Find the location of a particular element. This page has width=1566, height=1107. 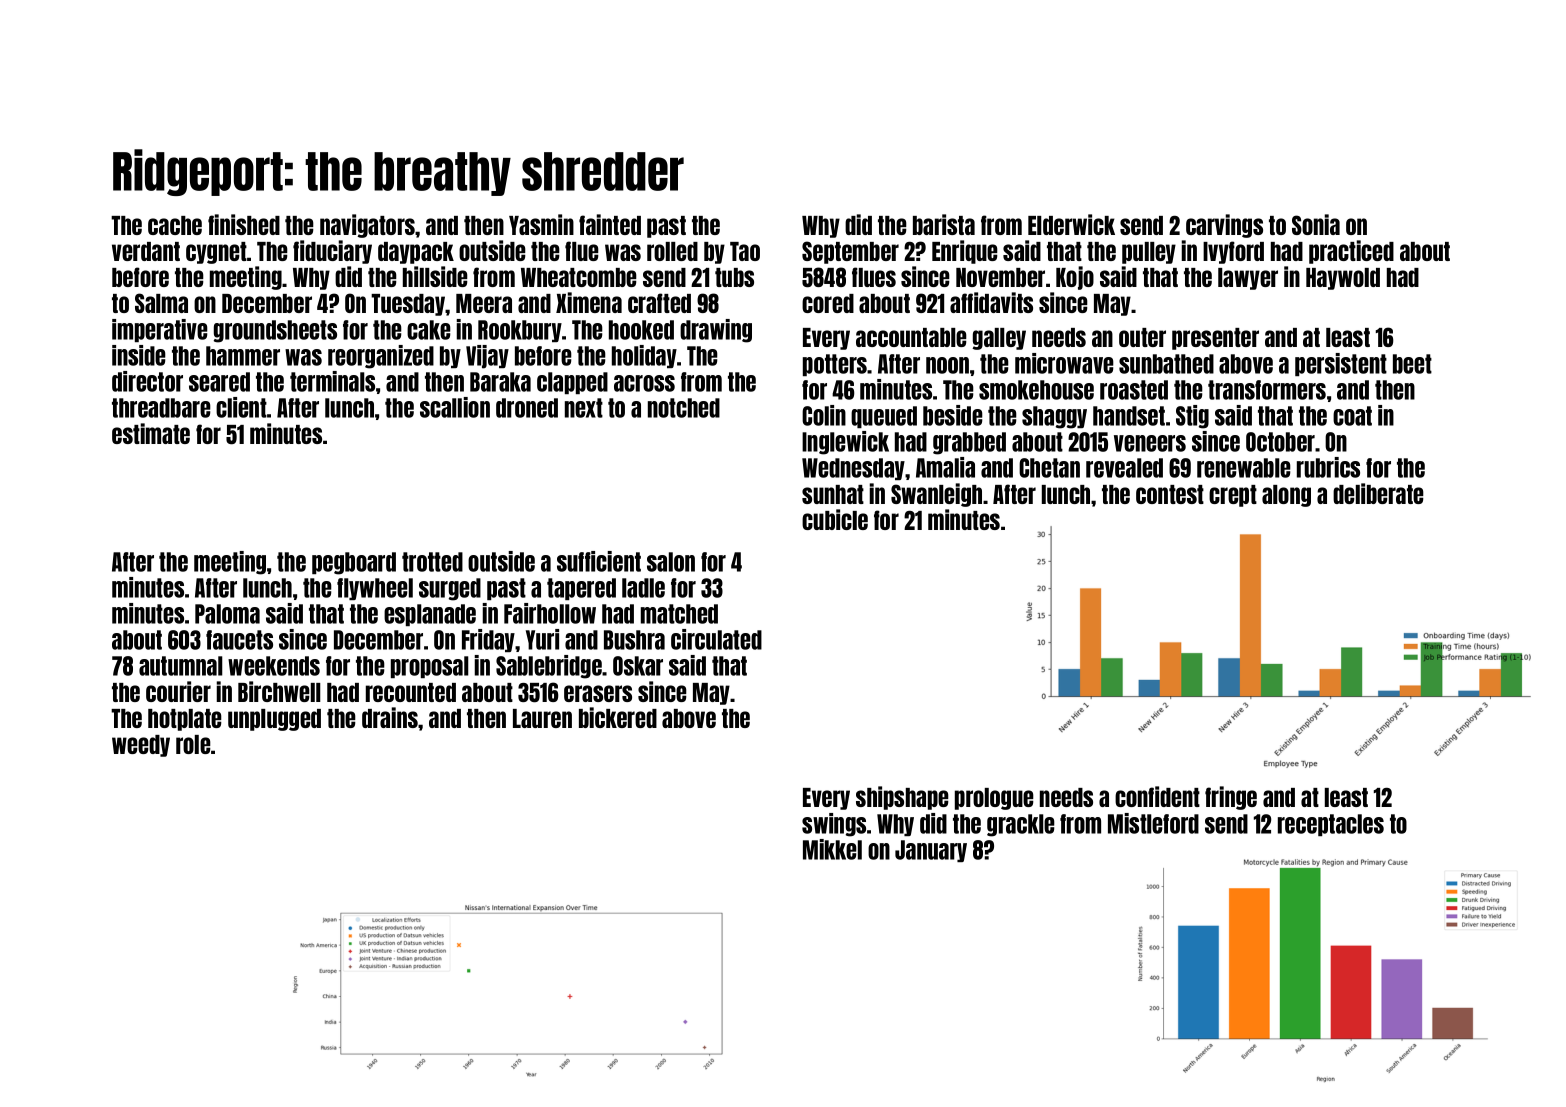

transformers is located at coordinates (1267, 390).
